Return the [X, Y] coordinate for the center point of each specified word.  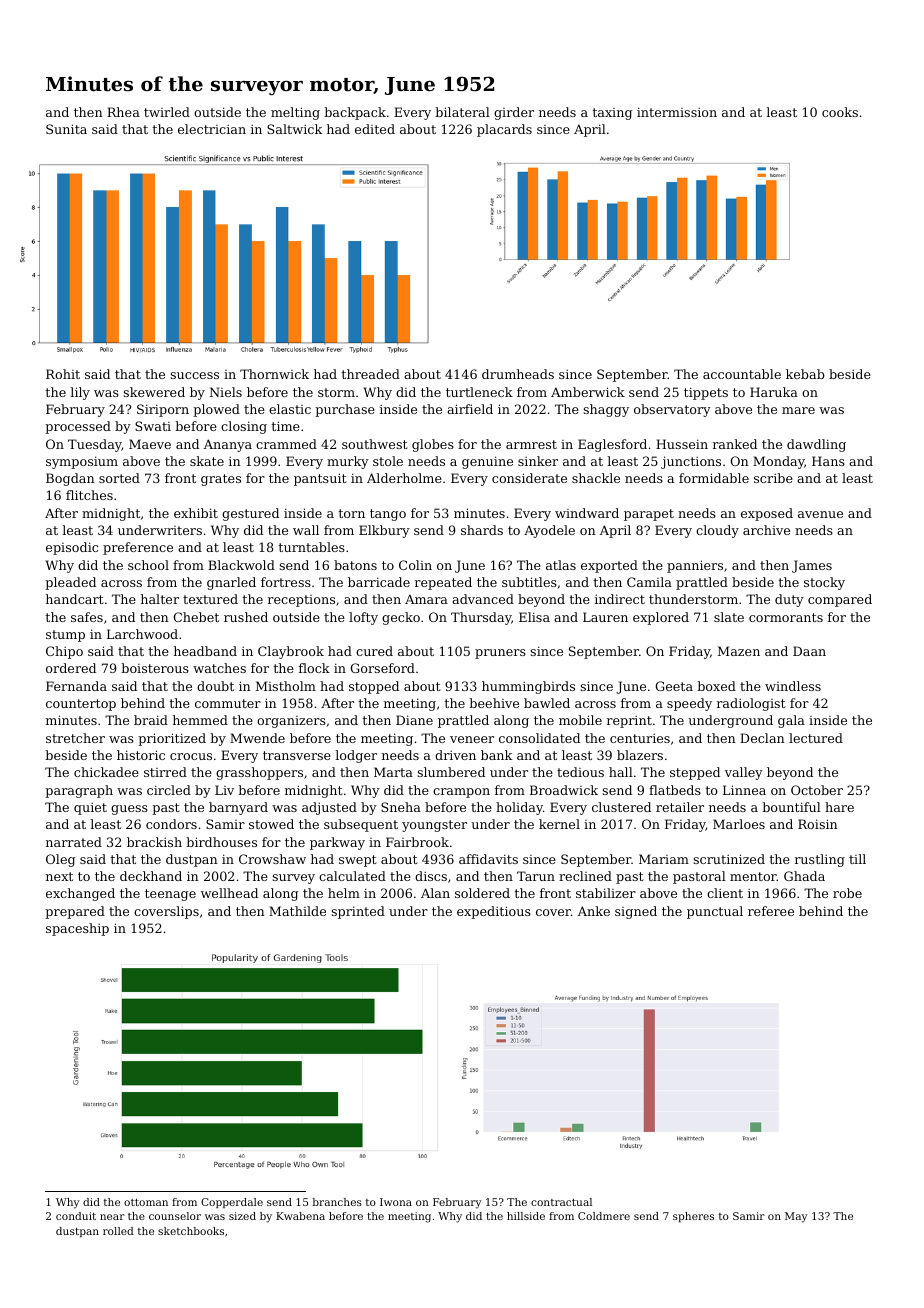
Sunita [66, 129]
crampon [461, 793]
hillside [526, 1216]
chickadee [106, 772]
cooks [840, 112]
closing [244, 427]
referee [771, 911]
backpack [355, 113]
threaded [371, 374]
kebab [805, 374]
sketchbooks [191, 1231]
